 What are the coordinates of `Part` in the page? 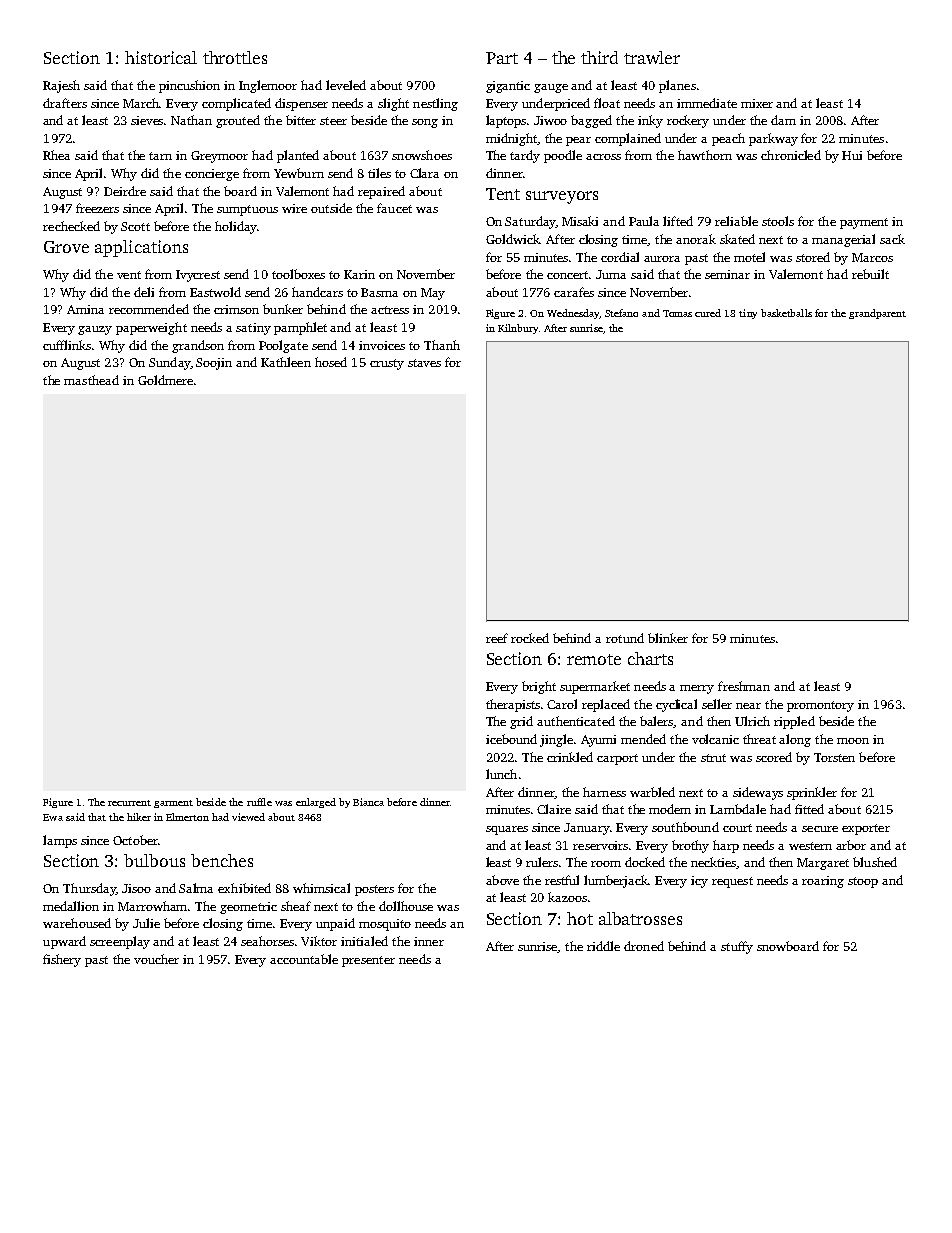 It's located at (502, 58).
